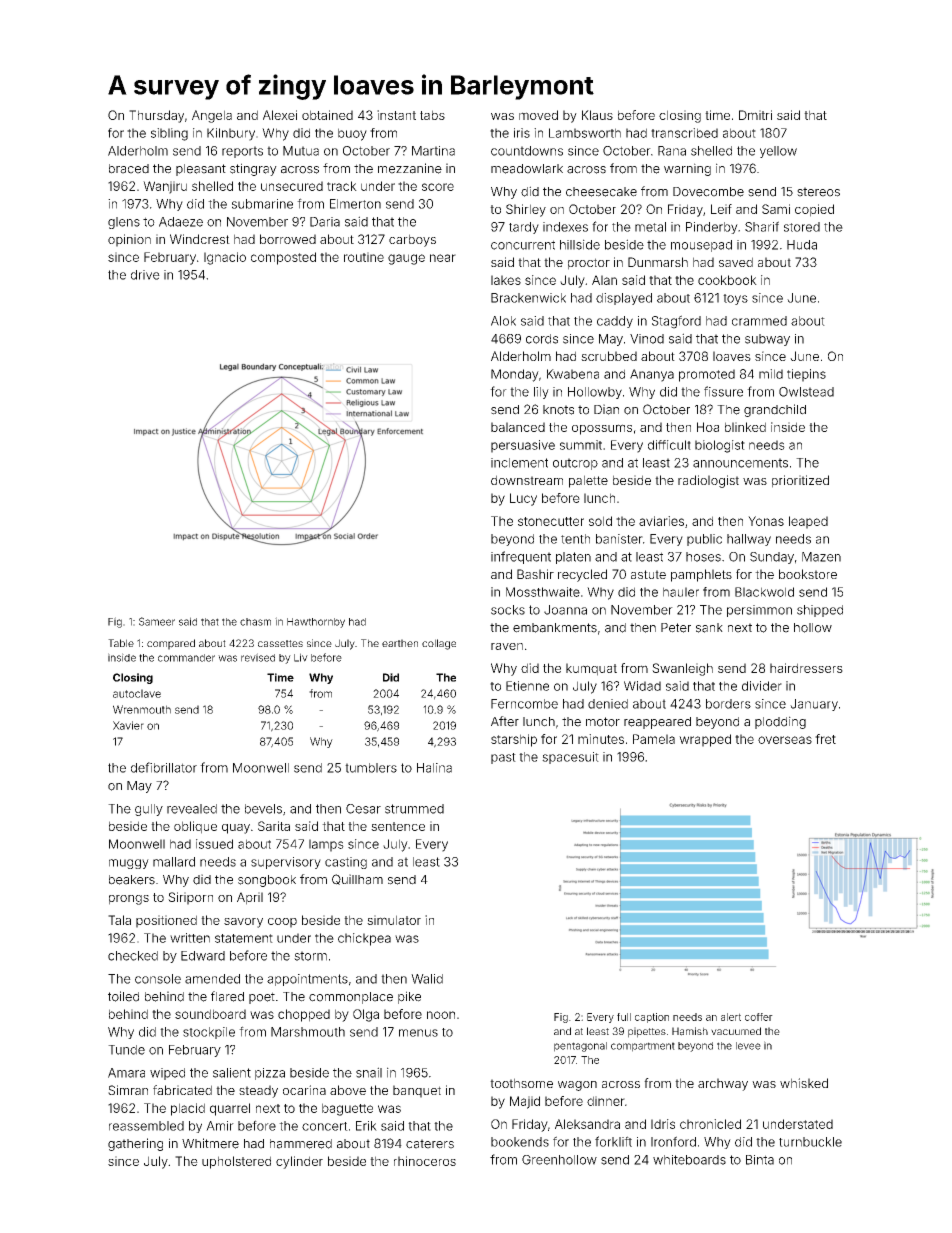 This screenshot has height=1233, width=952. I want to click on Klaus, so click(597, 115).
